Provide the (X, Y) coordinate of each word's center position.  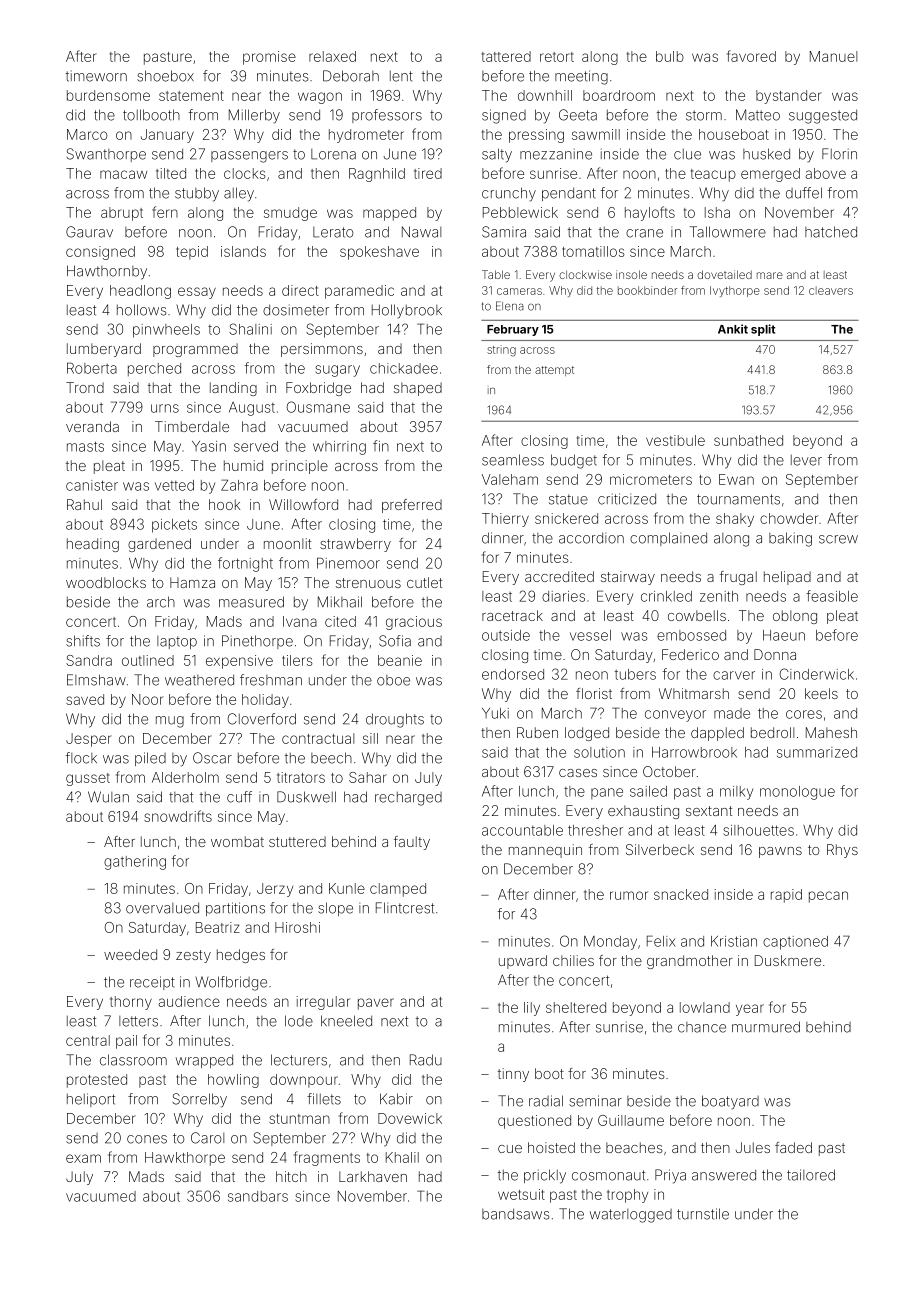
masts (85, 446)
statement (191, 96)
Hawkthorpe (185, 1159)
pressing (536, 136)
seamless (513, 460)
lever (806, 460)
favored (751, 56)
